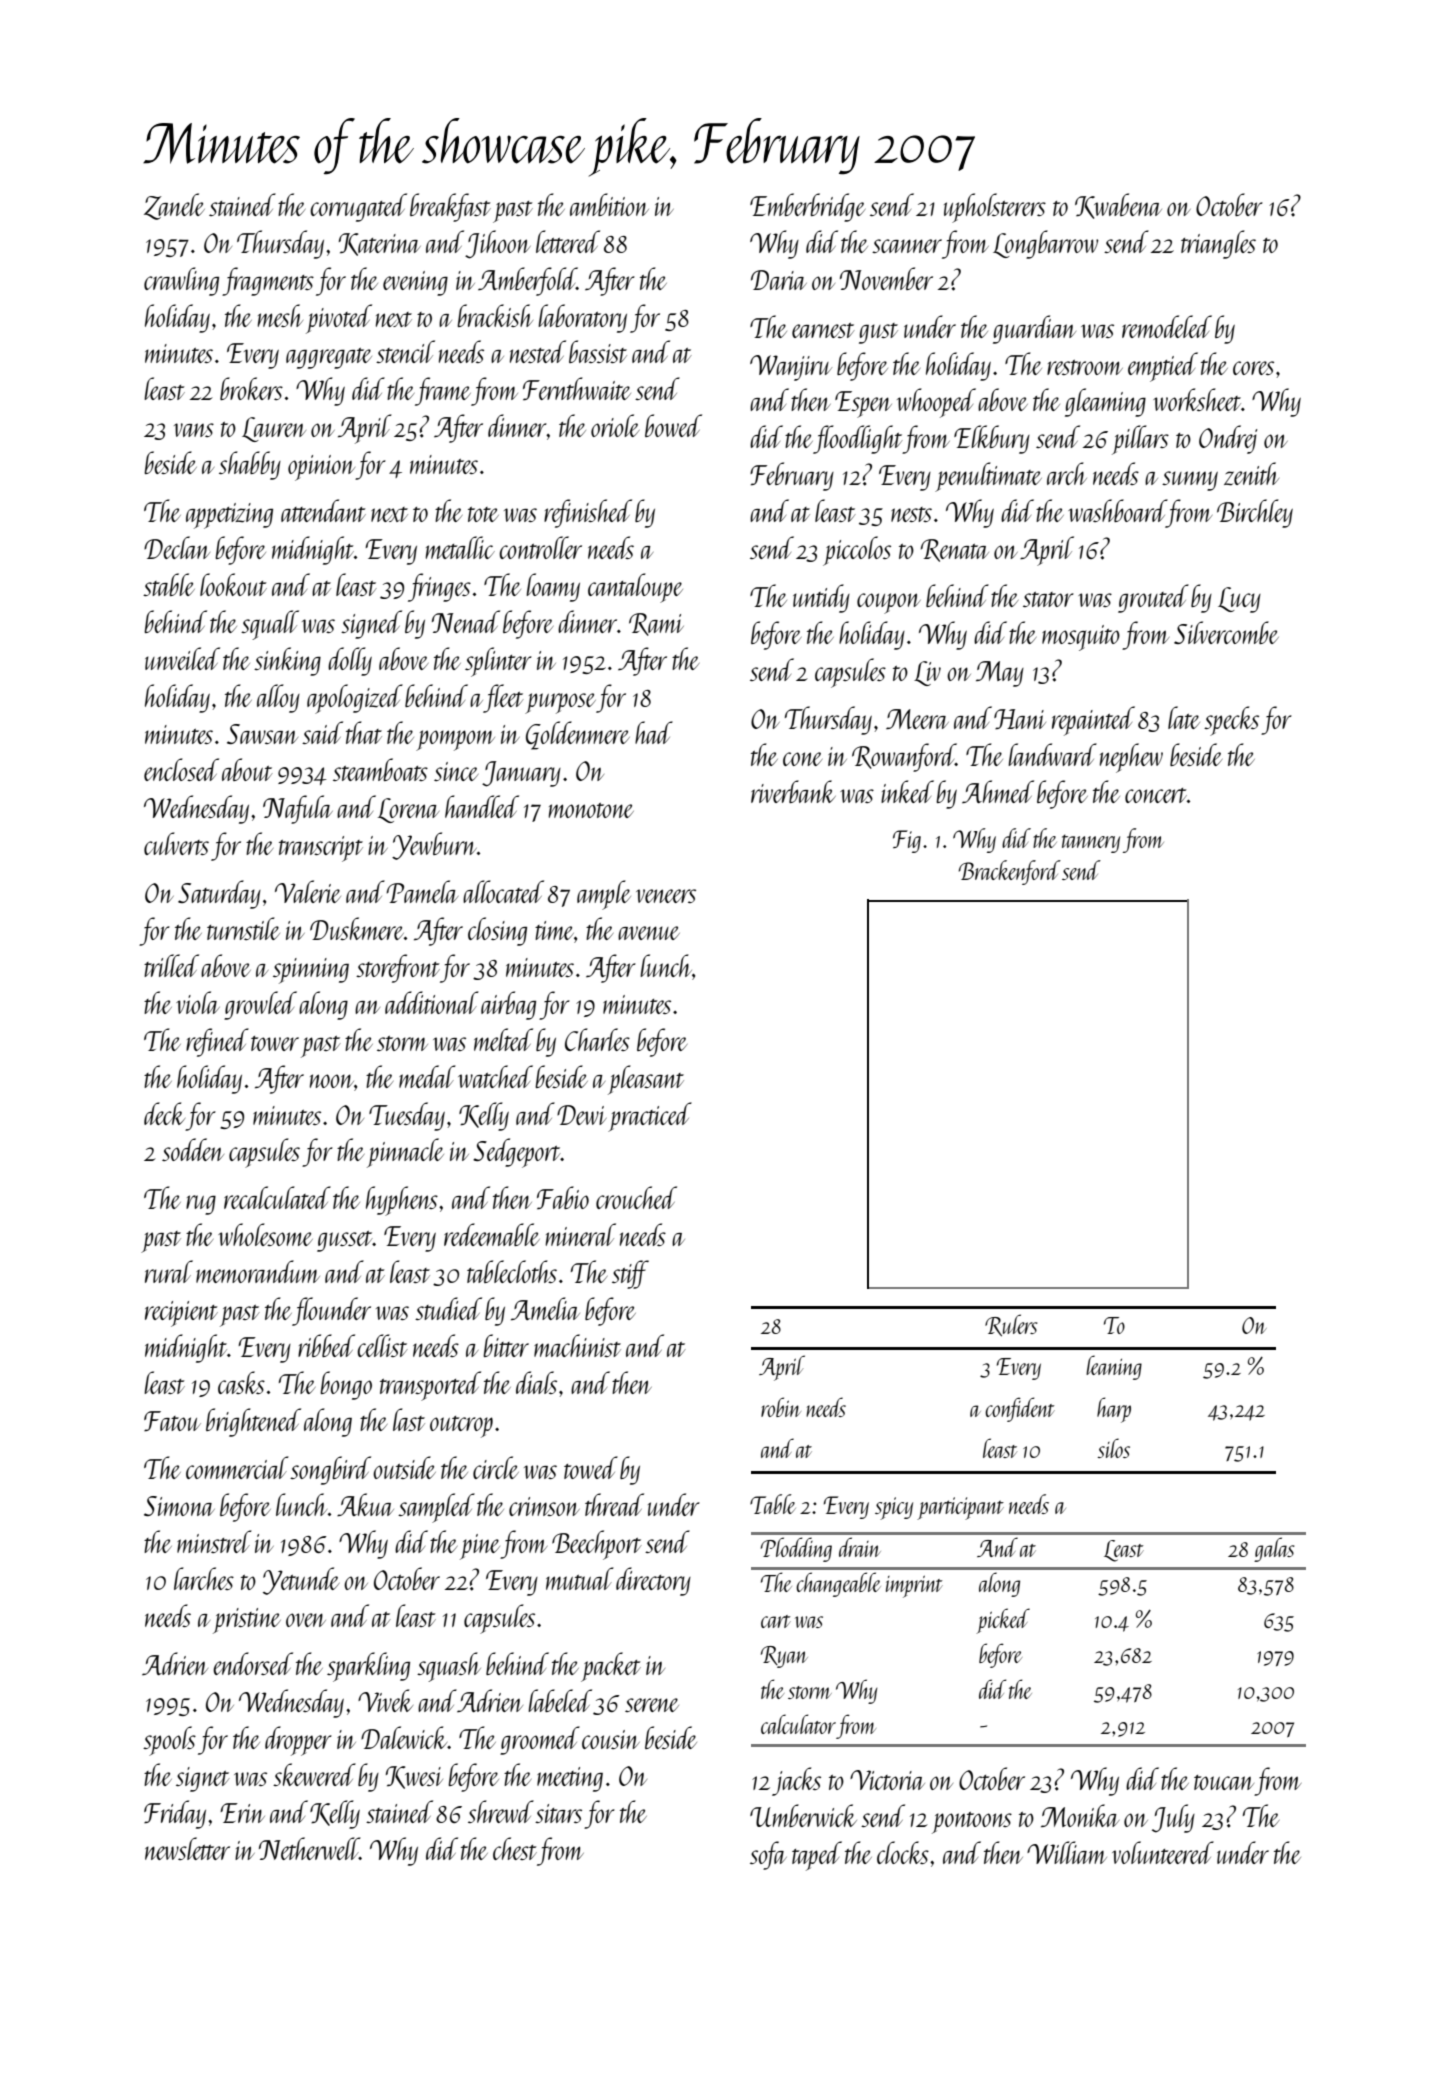 Image resolution: width=1450 pixels, height=2100 pixels. I want to click on dropper, so click(298, 1741).
